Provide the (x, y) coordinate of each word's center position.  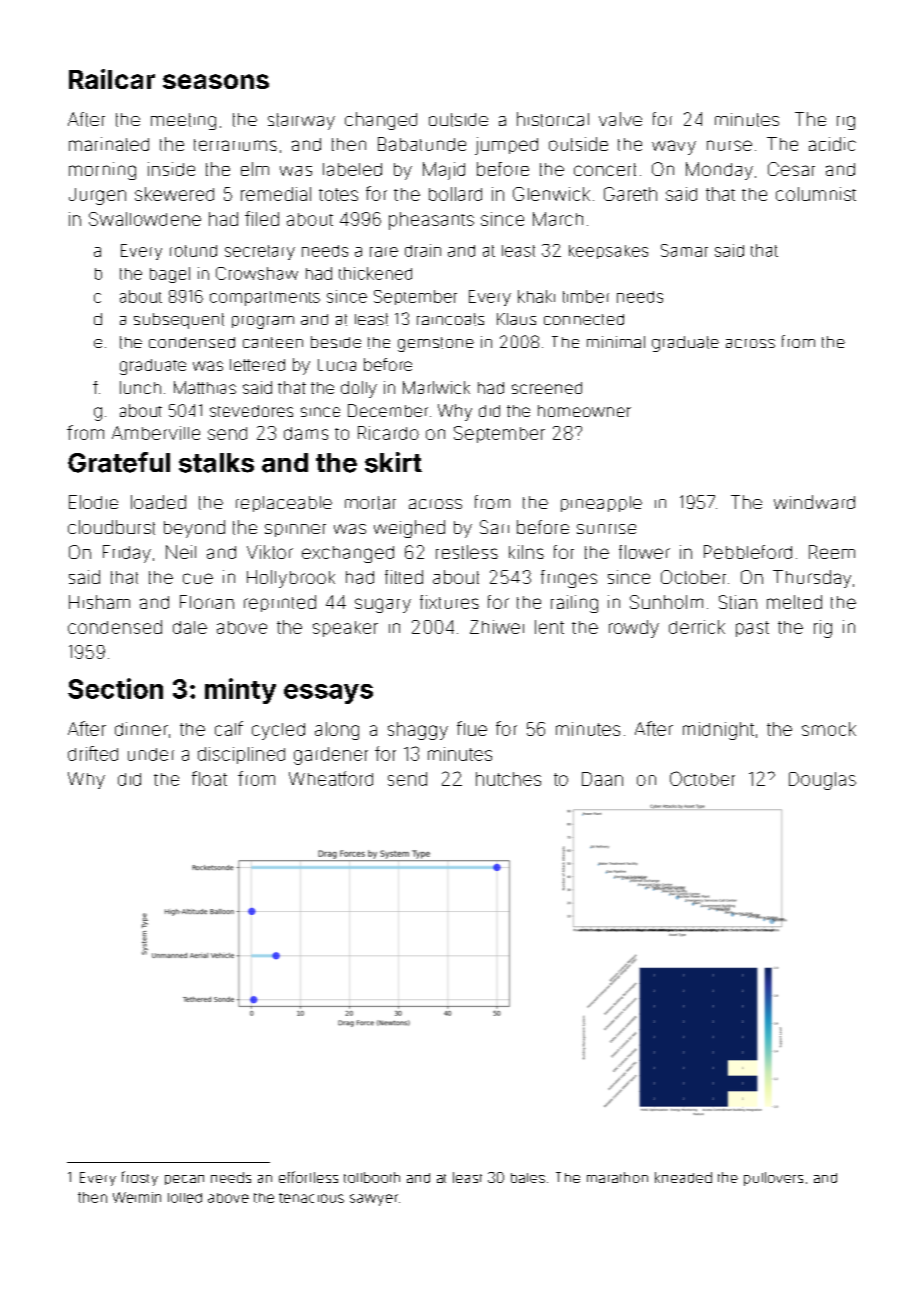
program (263, 322)
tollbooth (372, 1177)
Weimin (137, 1197)
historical (553, 119)
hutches (508, 779)
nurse (729, 145)
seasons (216, 81)
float (209, 778)
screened (547, 388)
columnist (816, 194)
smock (829, 729)
